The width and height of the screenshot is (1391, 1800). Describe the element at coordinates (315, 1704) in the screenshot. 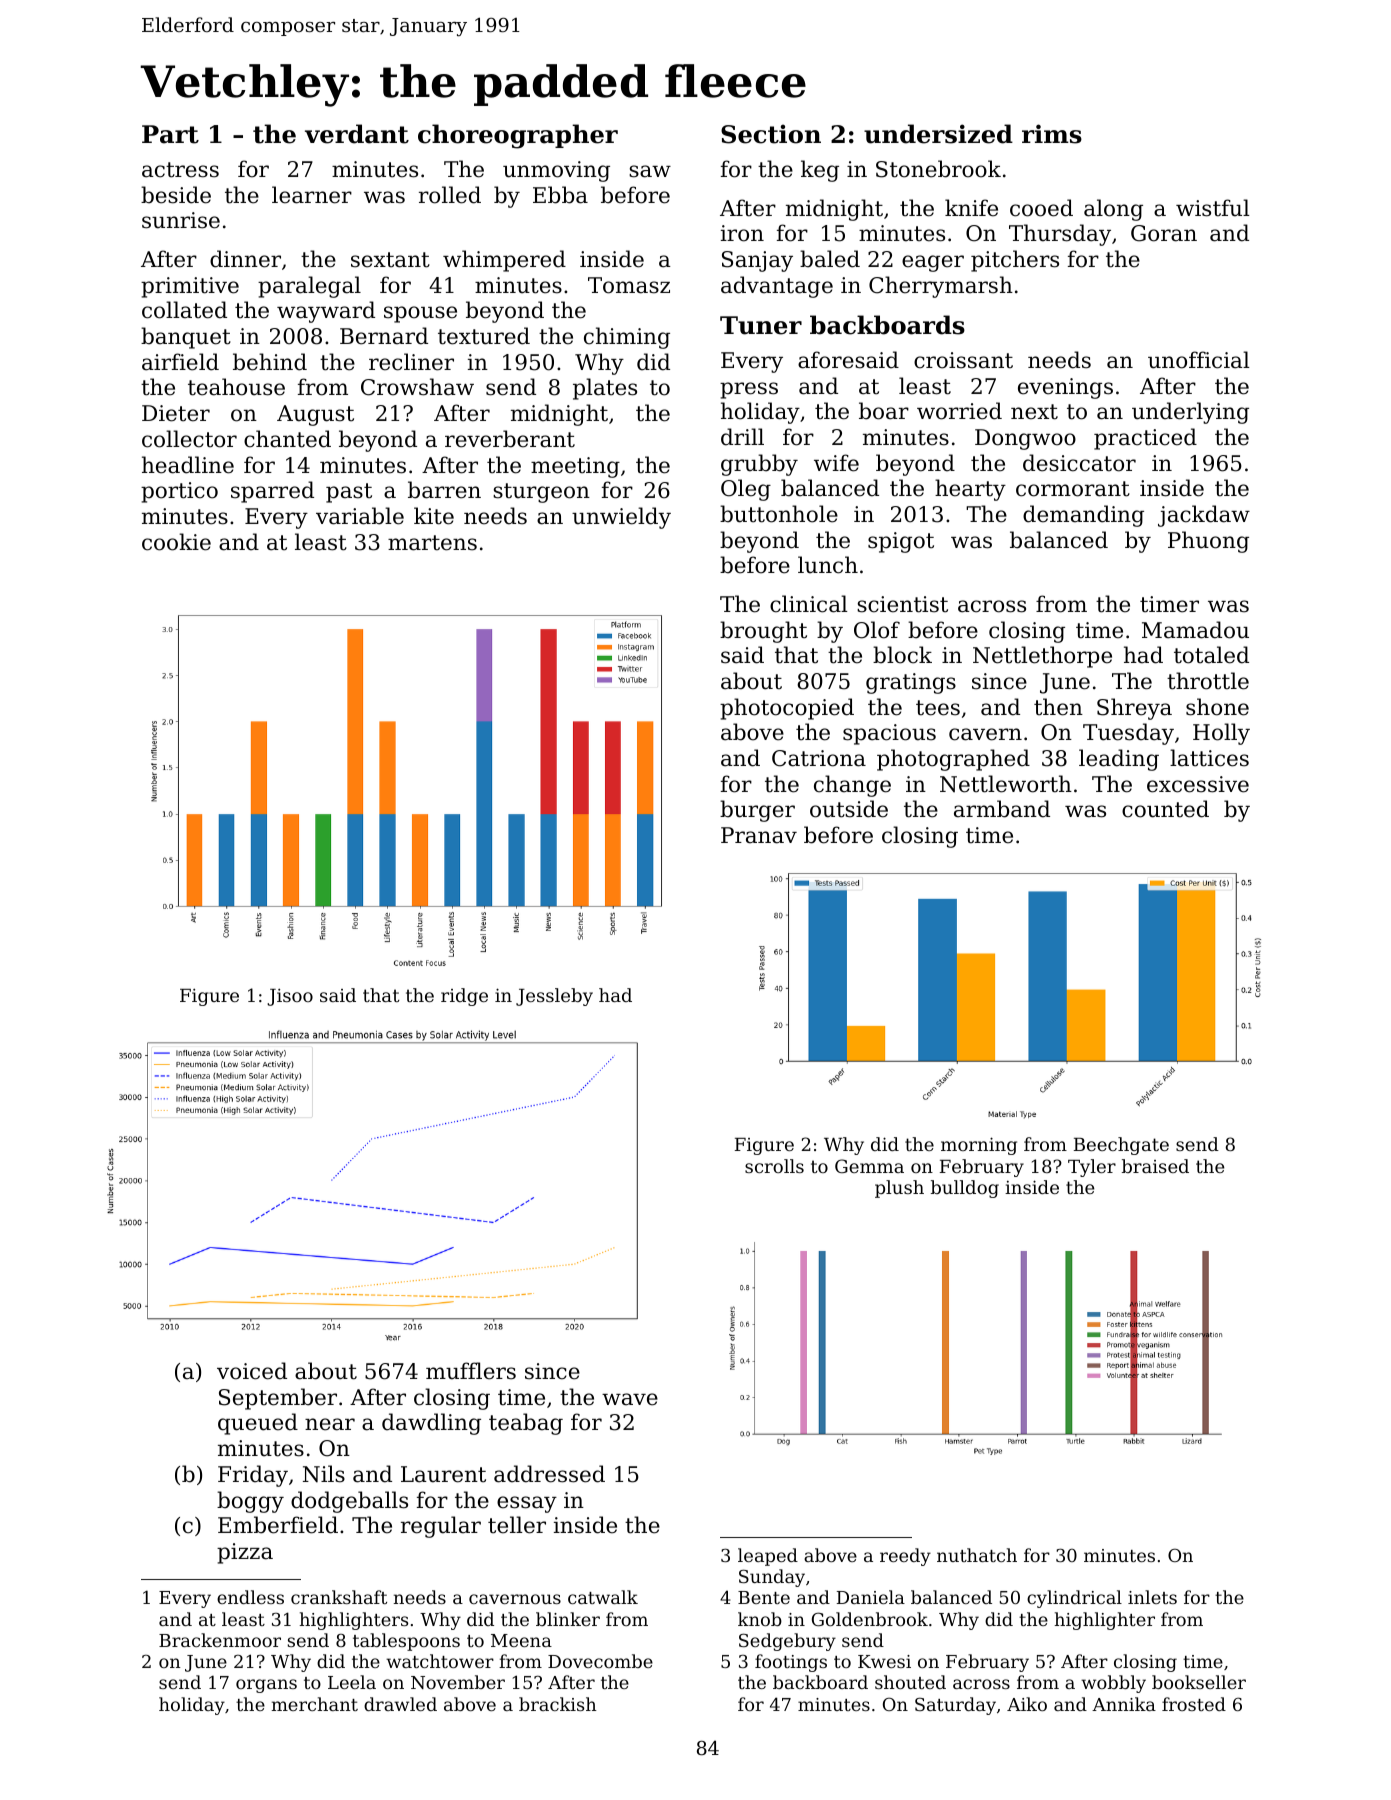

I see `merchant` at that location.
